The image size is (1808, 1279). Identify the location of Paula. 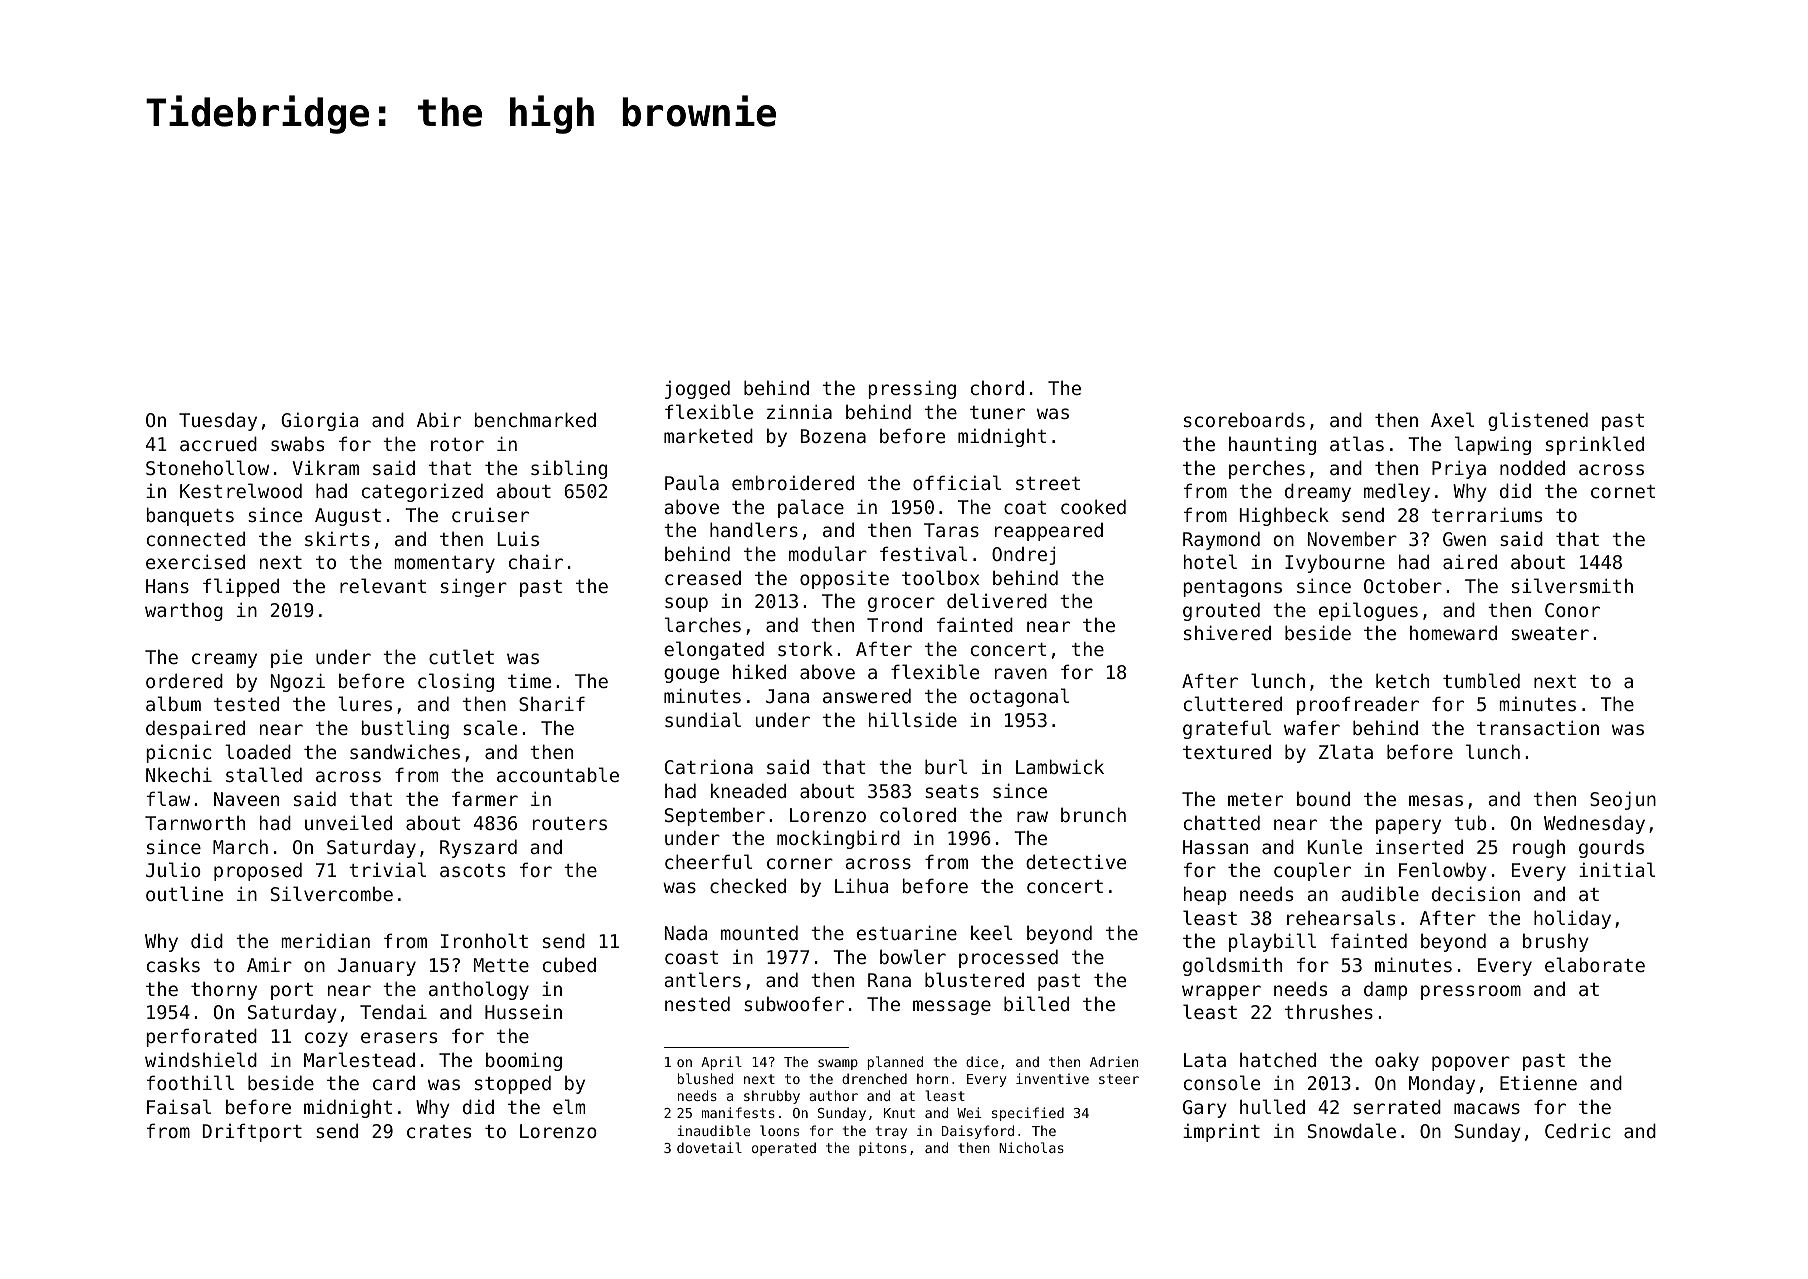
(692, 482).
